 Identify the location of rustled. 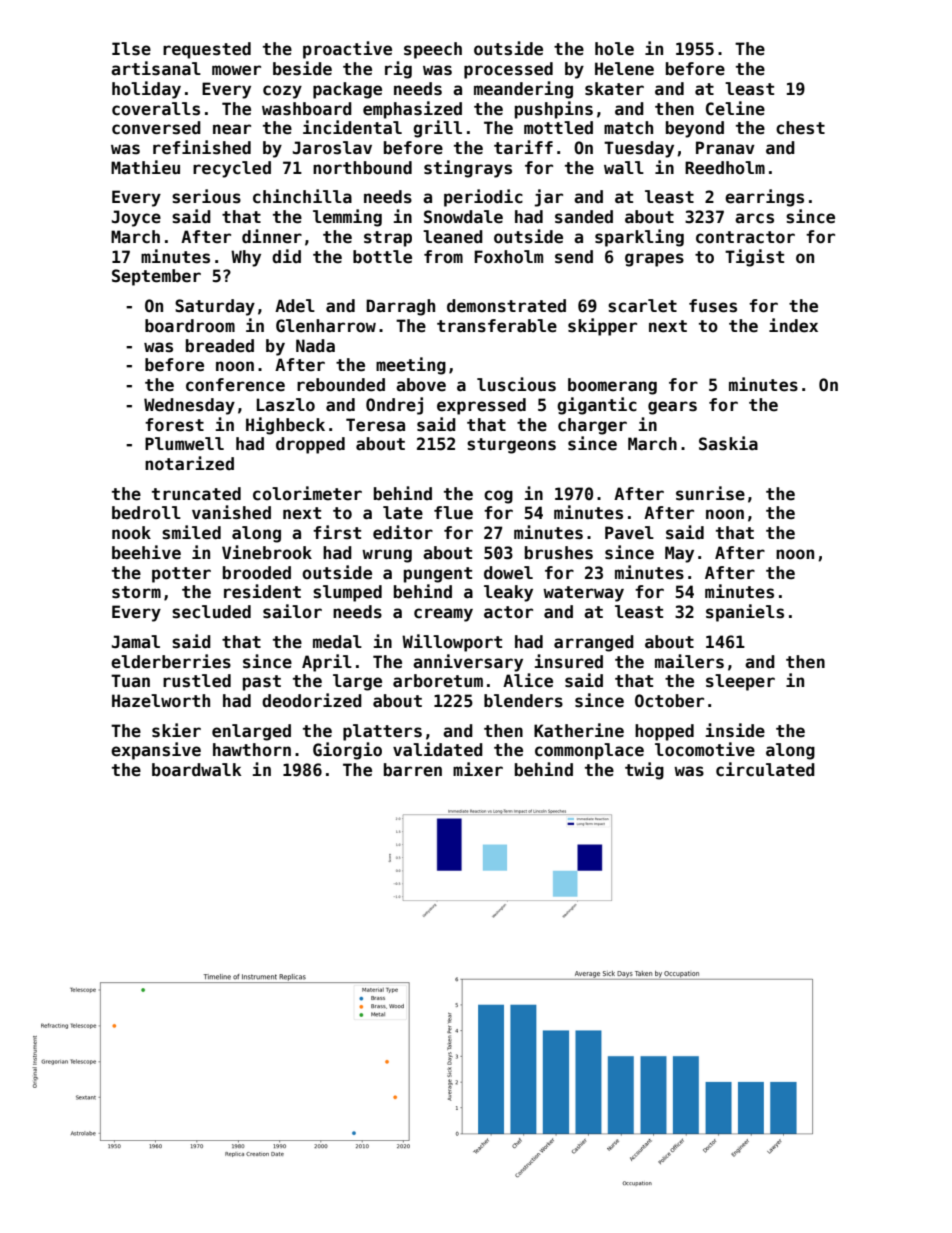
(197, 681).
